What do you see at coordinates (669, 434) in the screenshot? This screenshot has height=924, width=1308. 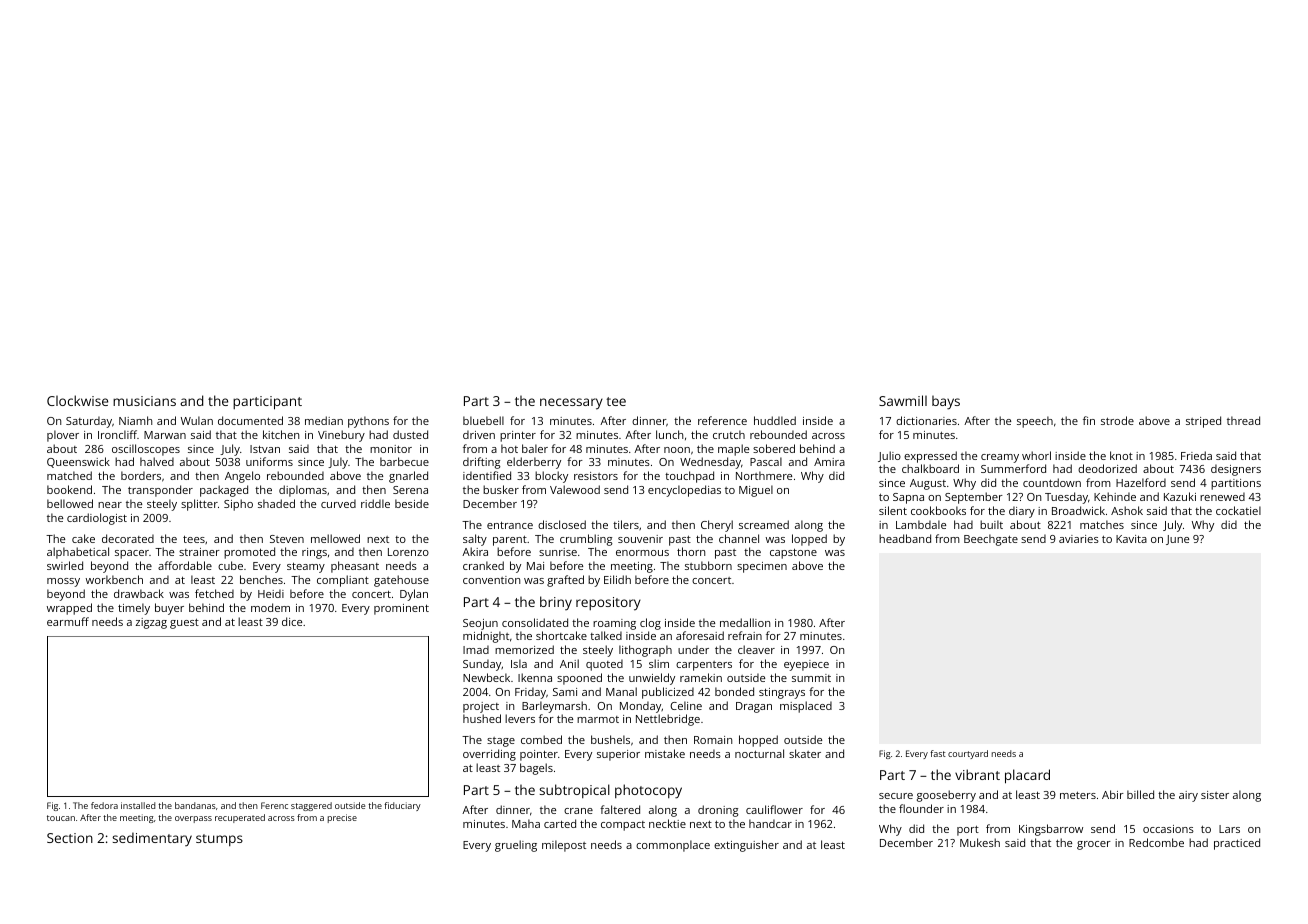 I see `lunch` at bounding box center [669, 434].
